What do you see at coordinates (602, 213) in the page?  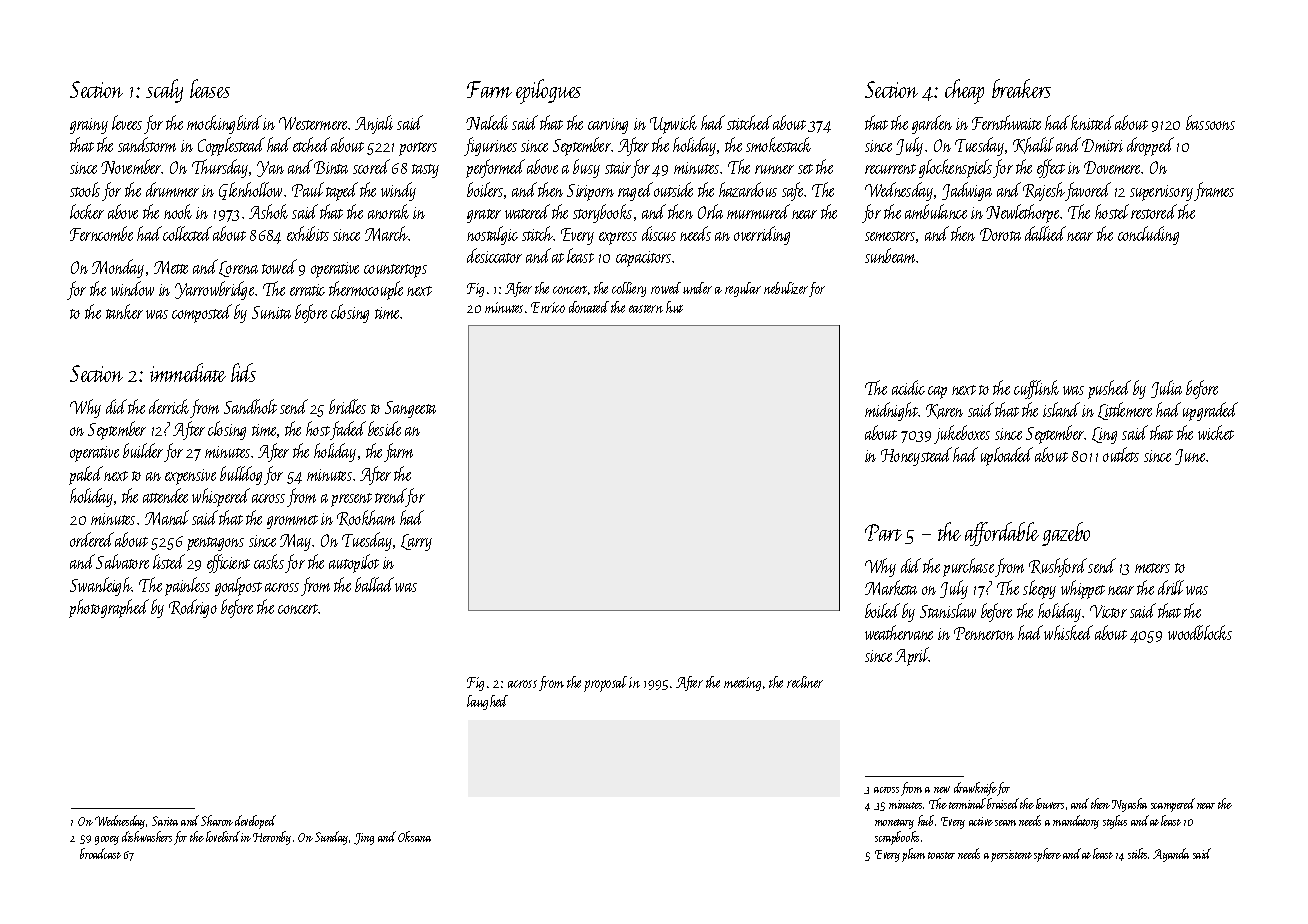 I see `storybooks` at bounding box center [602, 213].
